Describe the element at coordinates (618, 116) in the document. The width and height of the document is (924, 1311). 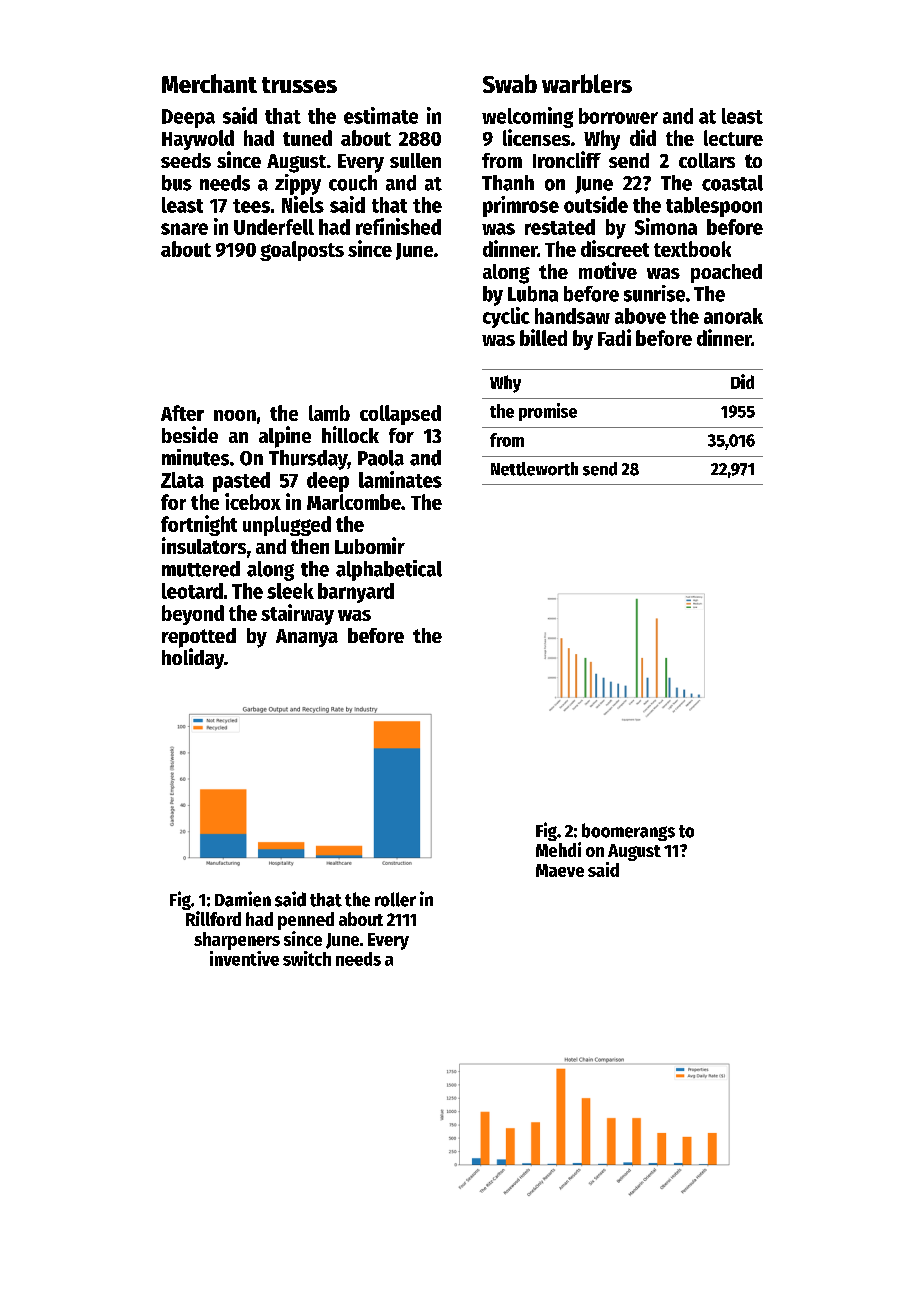
I see `borrower` at that location.
